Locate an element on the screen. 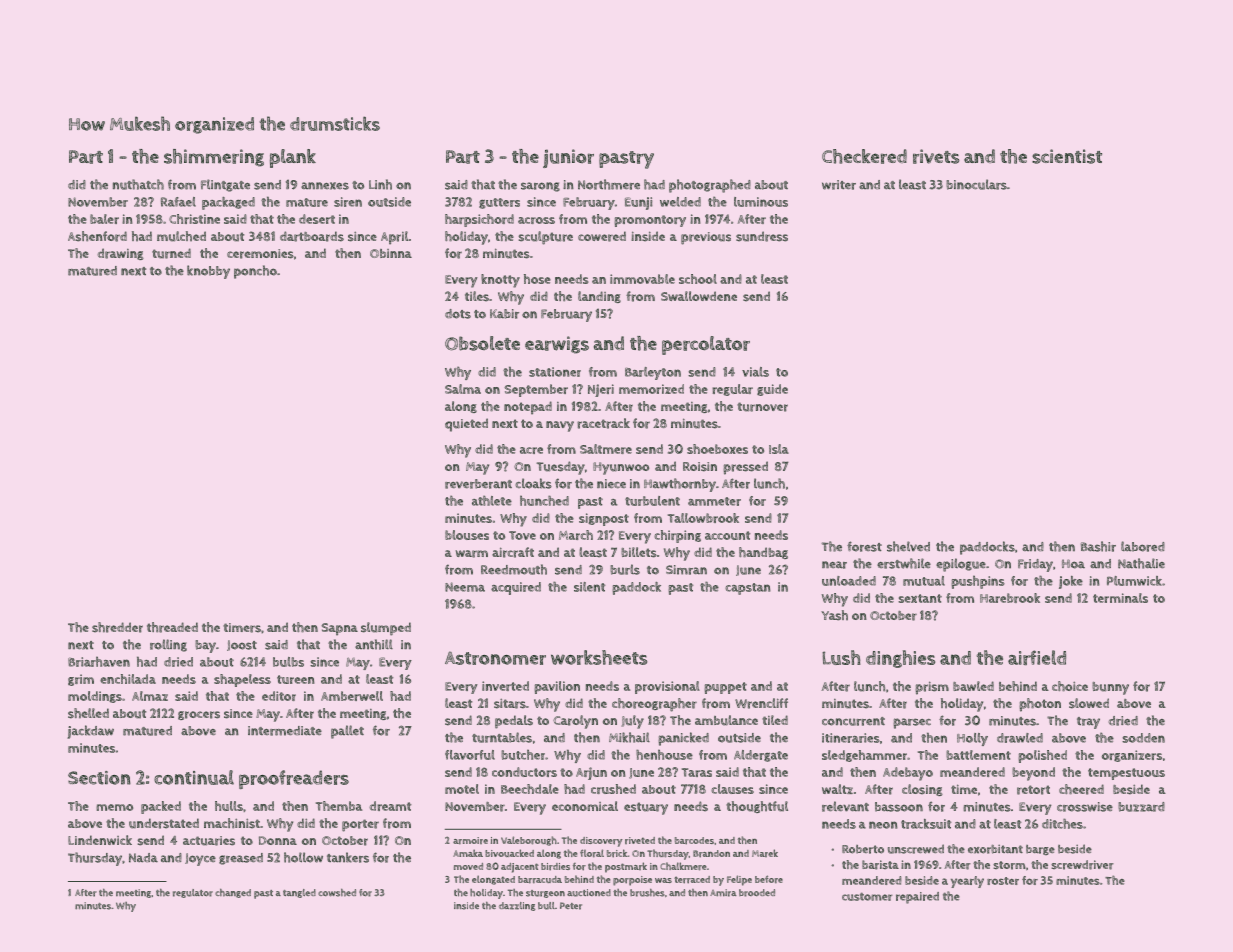 The image size is (1233, 952). Nada is located at coordinates (143, 858).
